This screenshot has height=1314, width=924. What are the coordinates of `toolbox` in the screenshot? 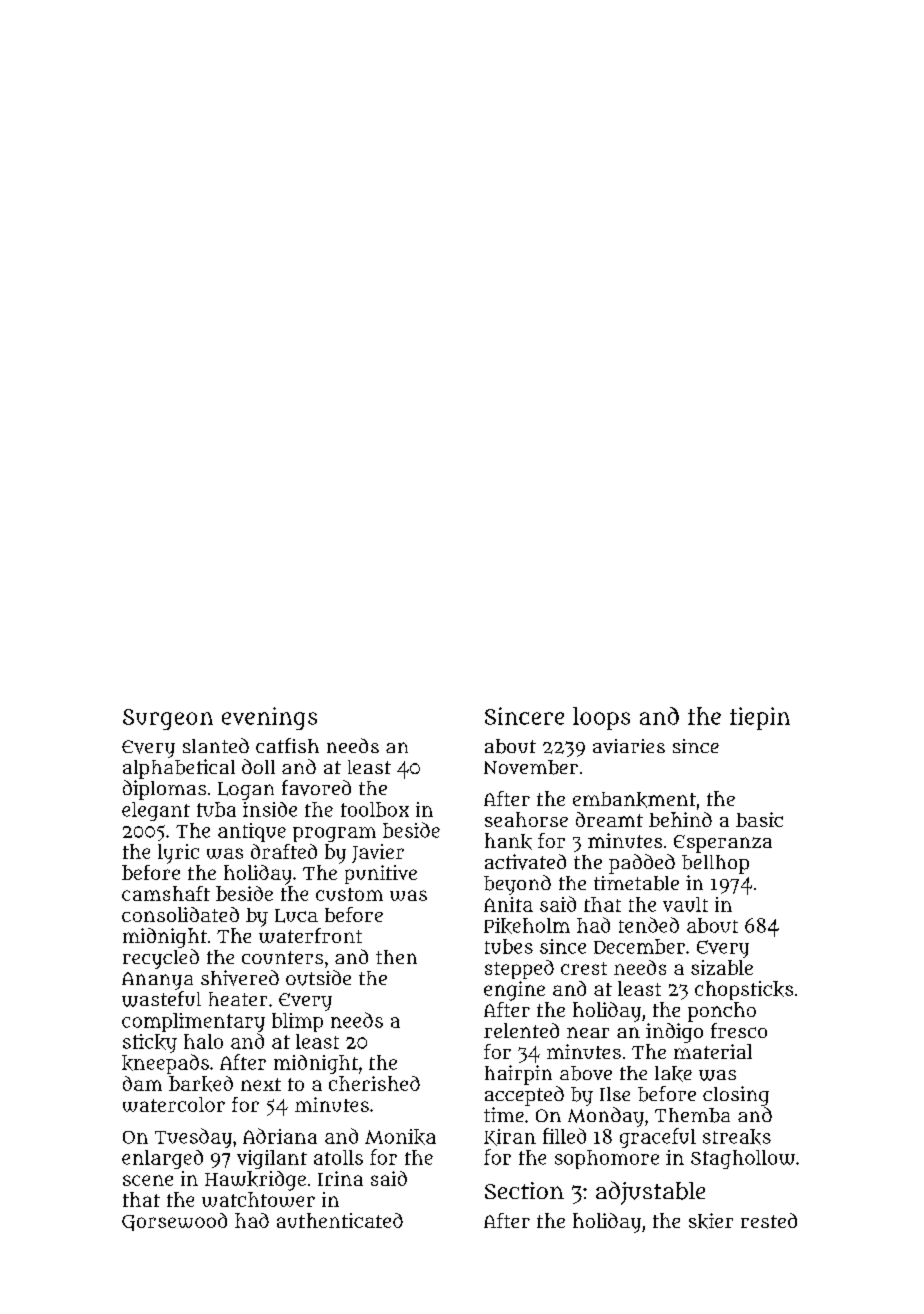 It's located at (375, 809).
